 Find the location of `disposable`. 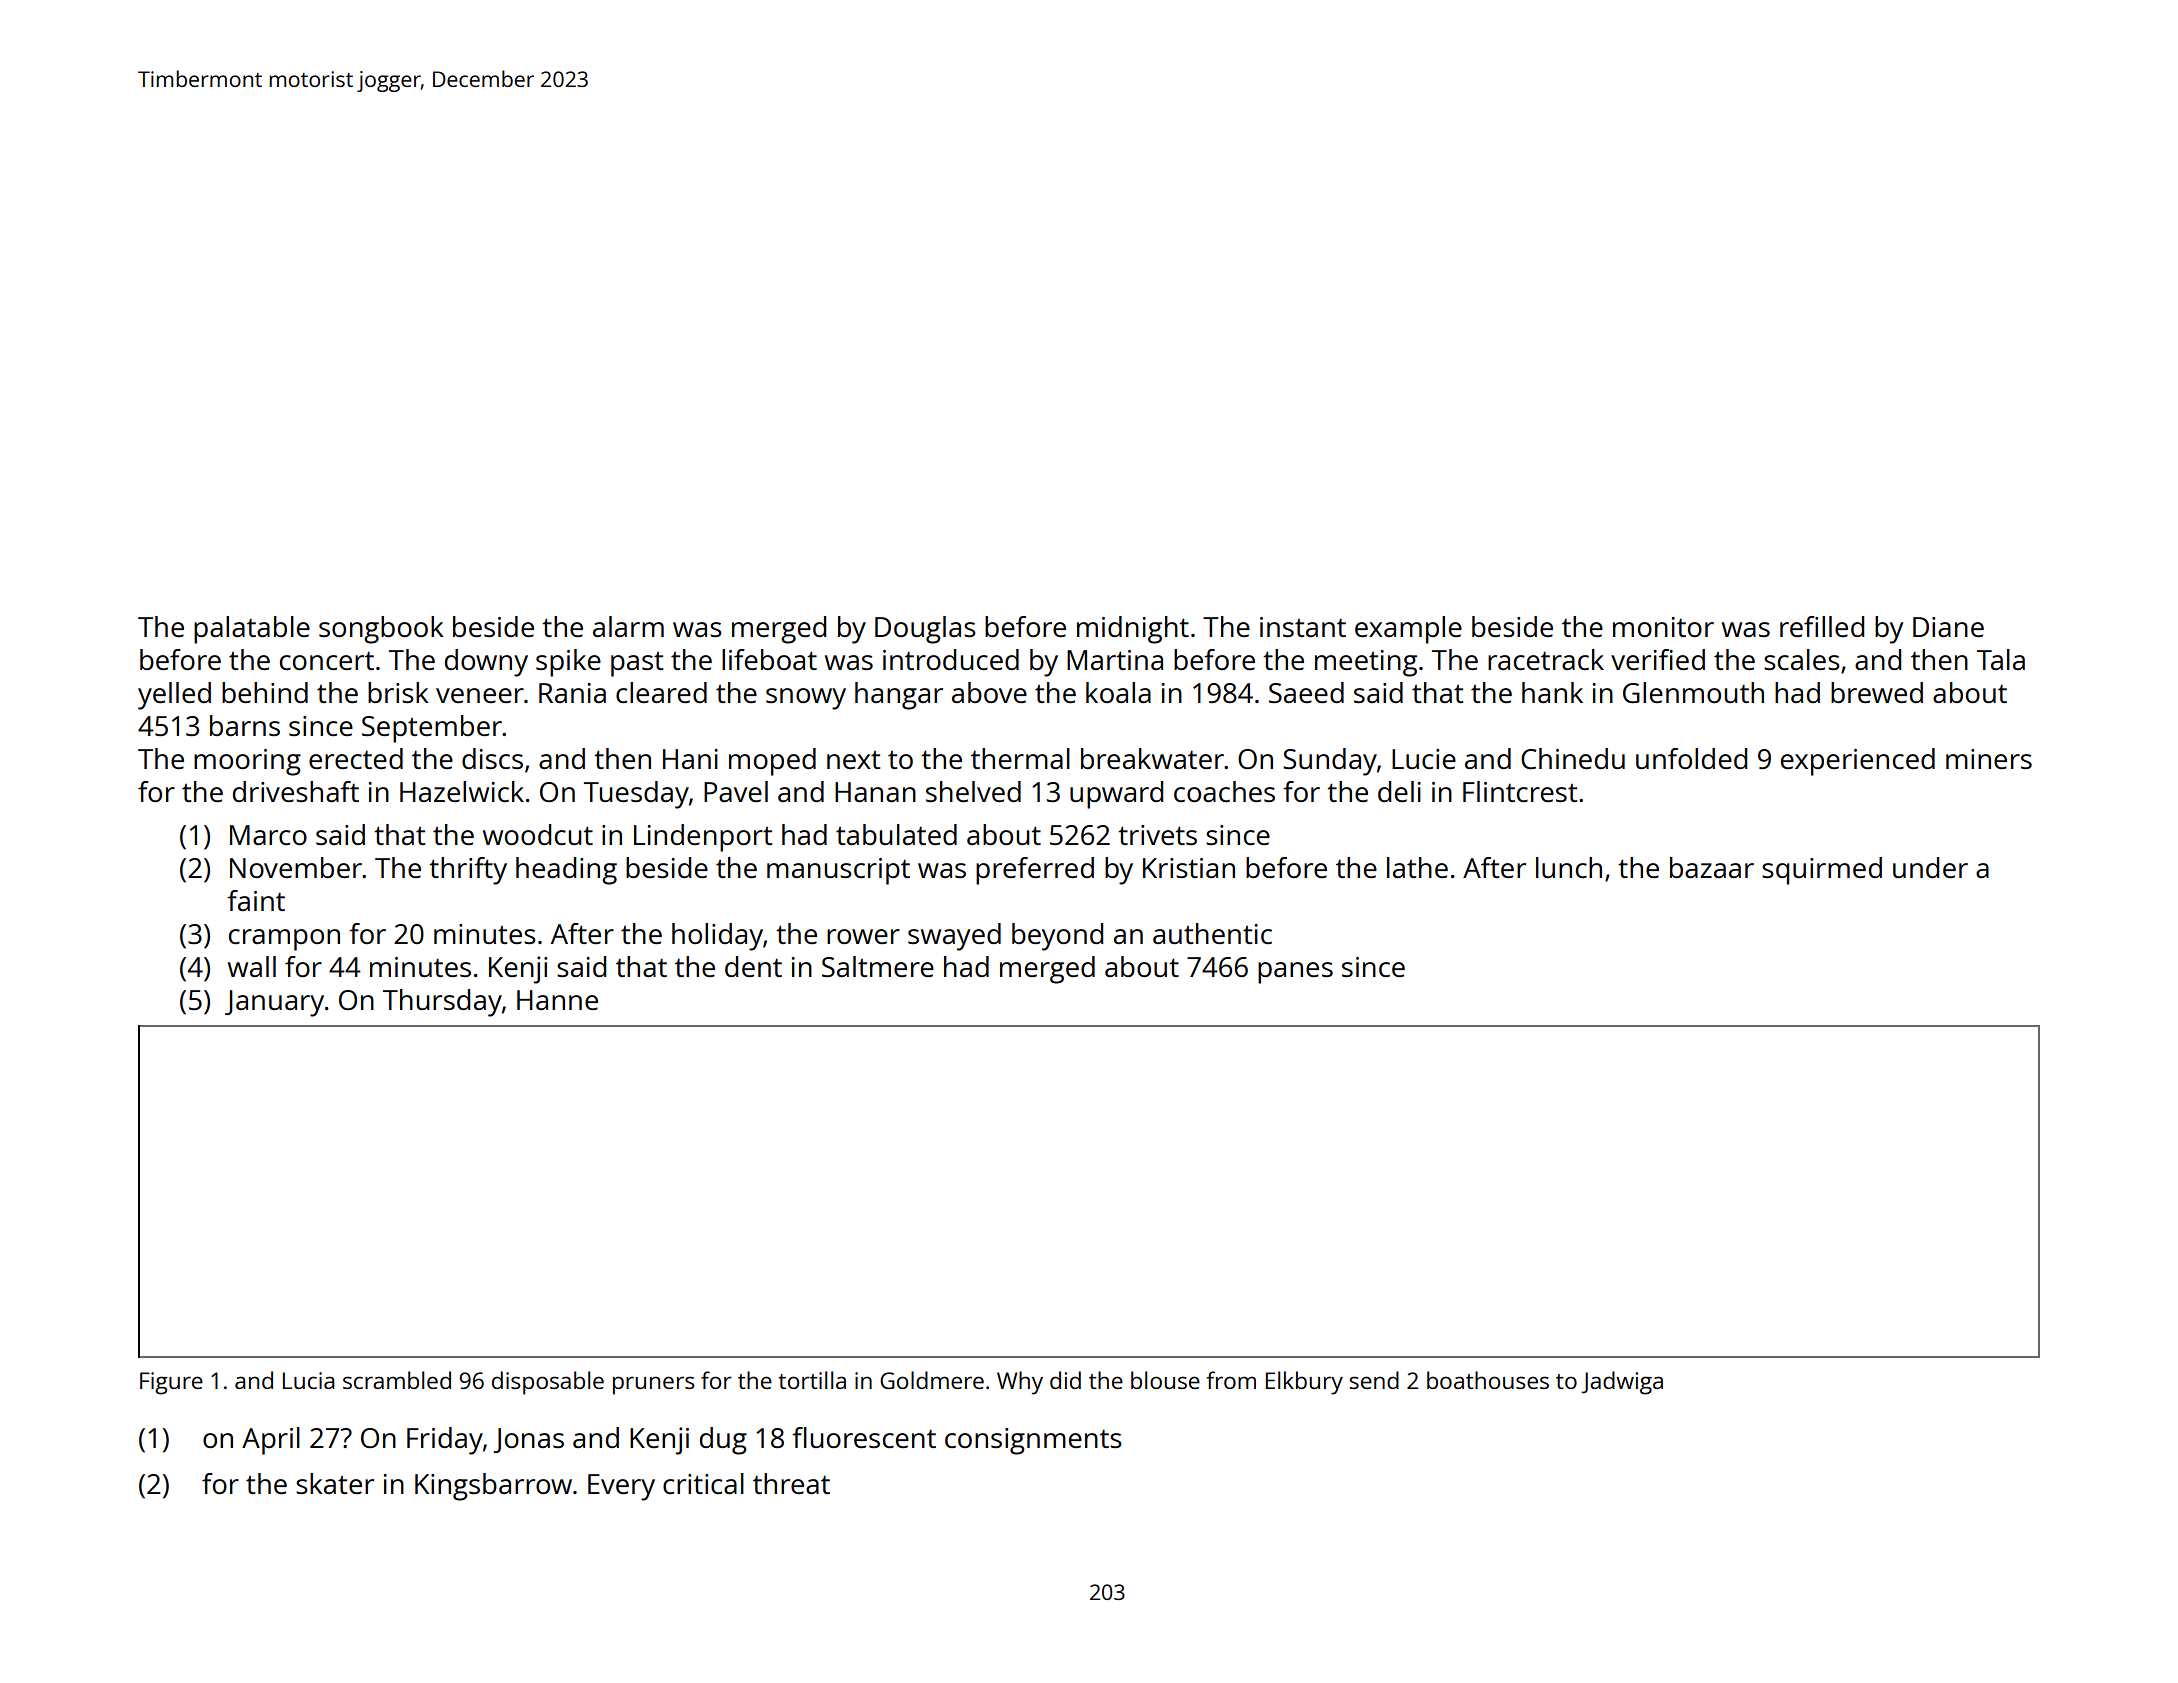

disposable is located at coordinates (548, 1383).
